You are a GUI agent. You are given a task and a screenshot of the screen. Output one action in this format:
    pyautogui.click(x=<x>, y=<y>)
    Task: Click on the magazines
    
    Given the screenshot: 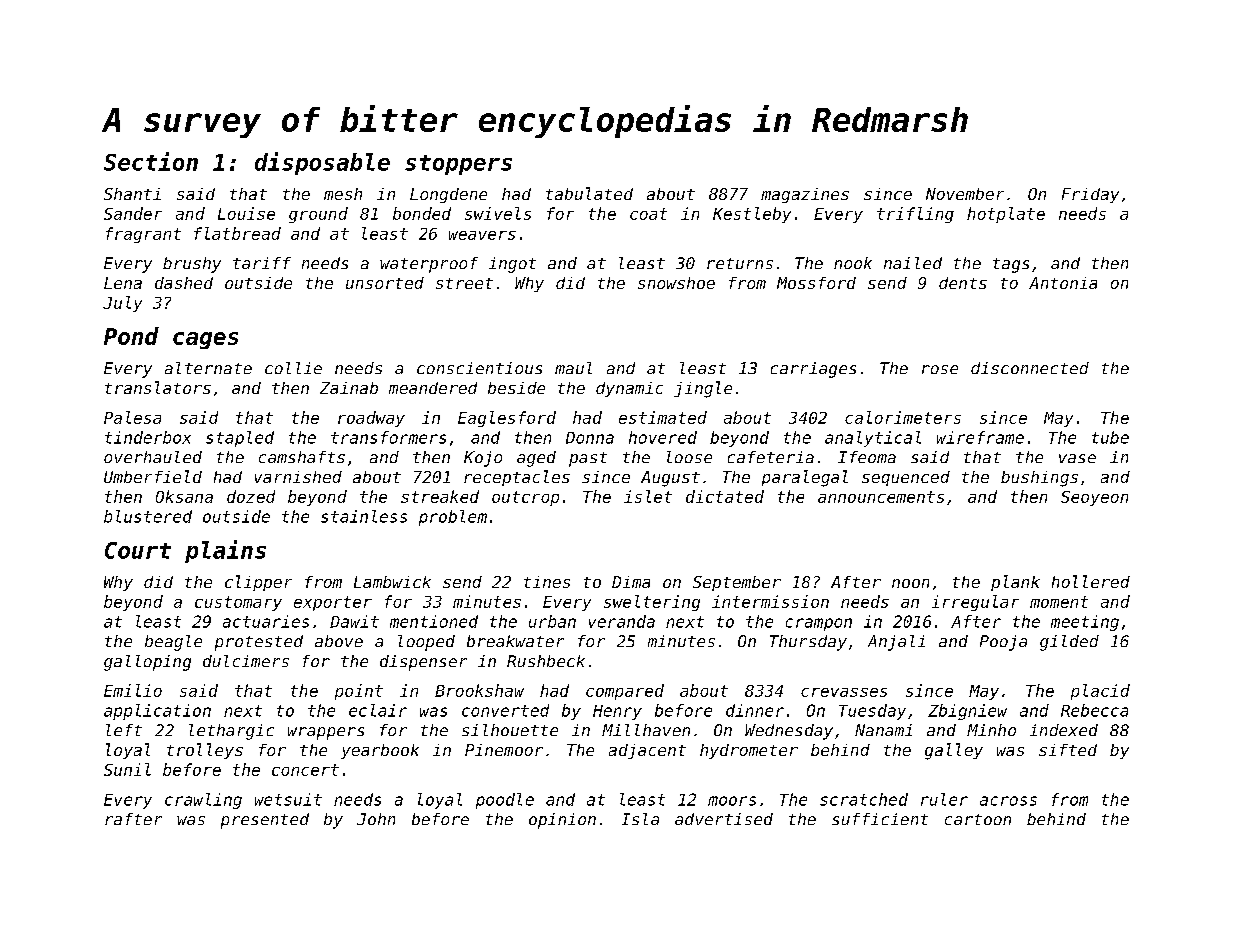 What is the action you would take?
    pyautogui.click(x=805, y=195)
